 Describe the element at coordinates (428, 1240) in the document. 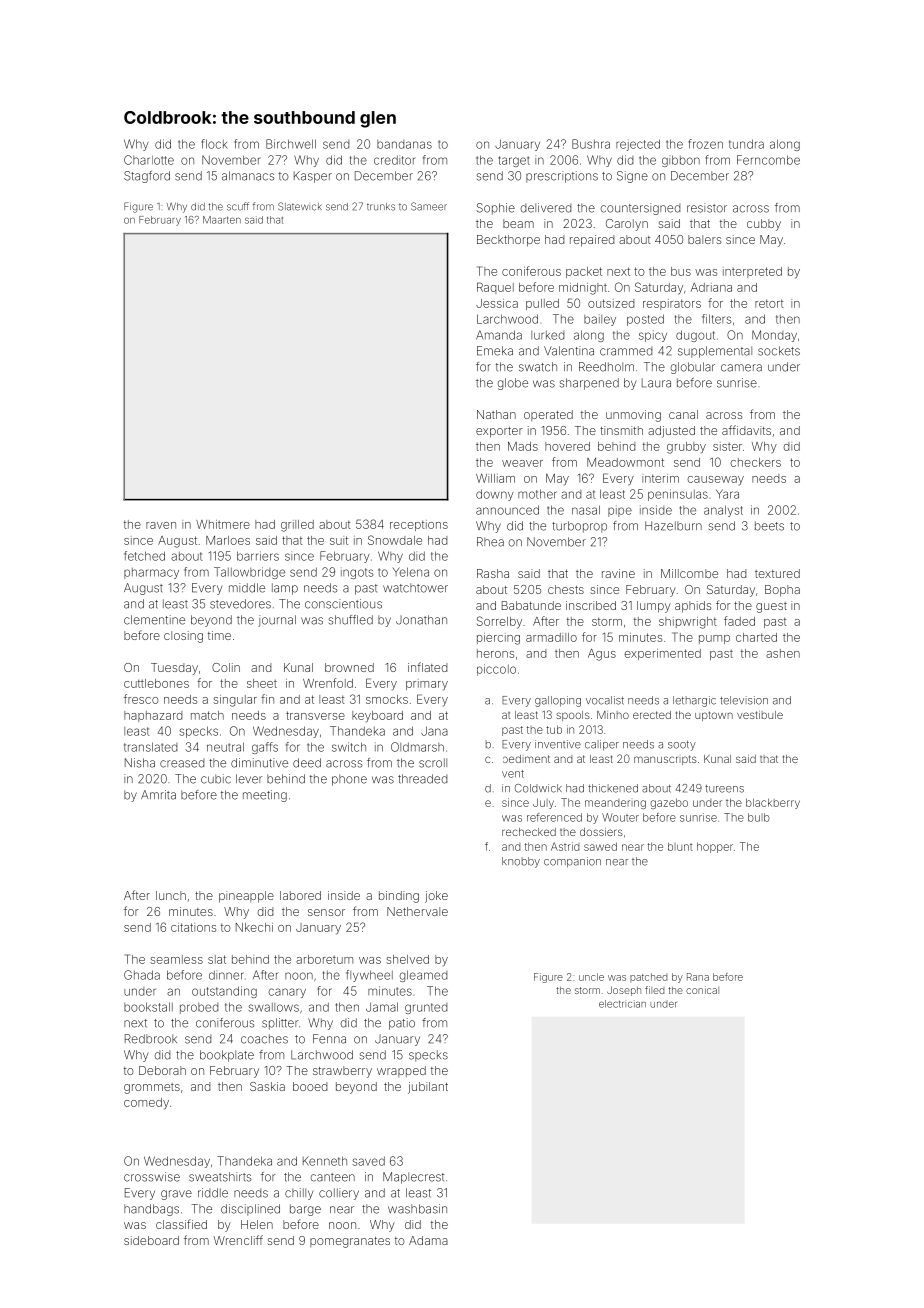

I see `Adama` at that location.
